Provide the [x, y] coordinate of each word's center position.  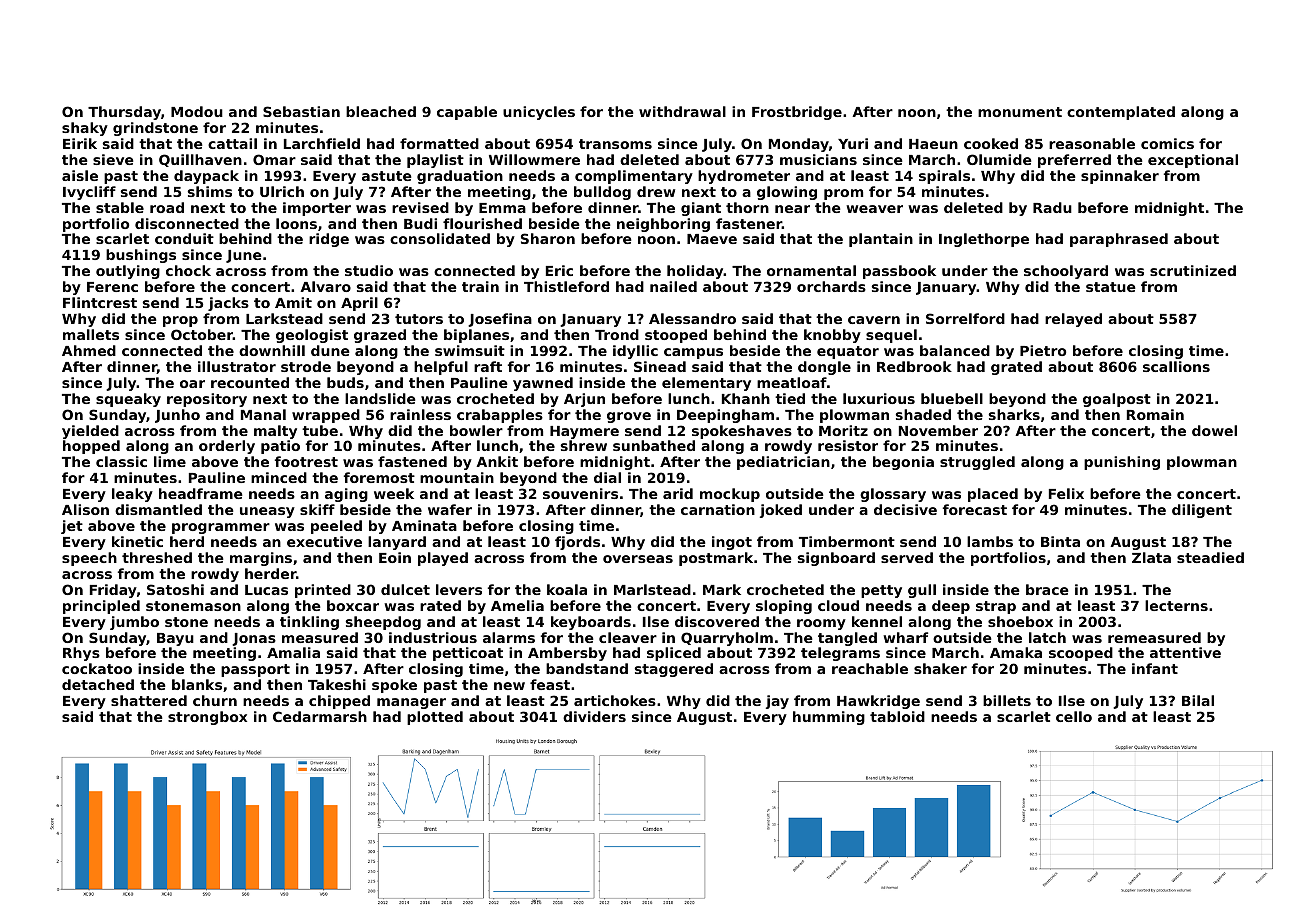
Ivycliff [89, 193]
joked [781, 511]
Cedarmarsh [320, 716]
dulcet [405, 589]
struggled [977, 463]
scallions [1176, 366]
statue [1110, 287]
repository [207, 400]
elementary [706, 384]
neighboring [663, 225]
